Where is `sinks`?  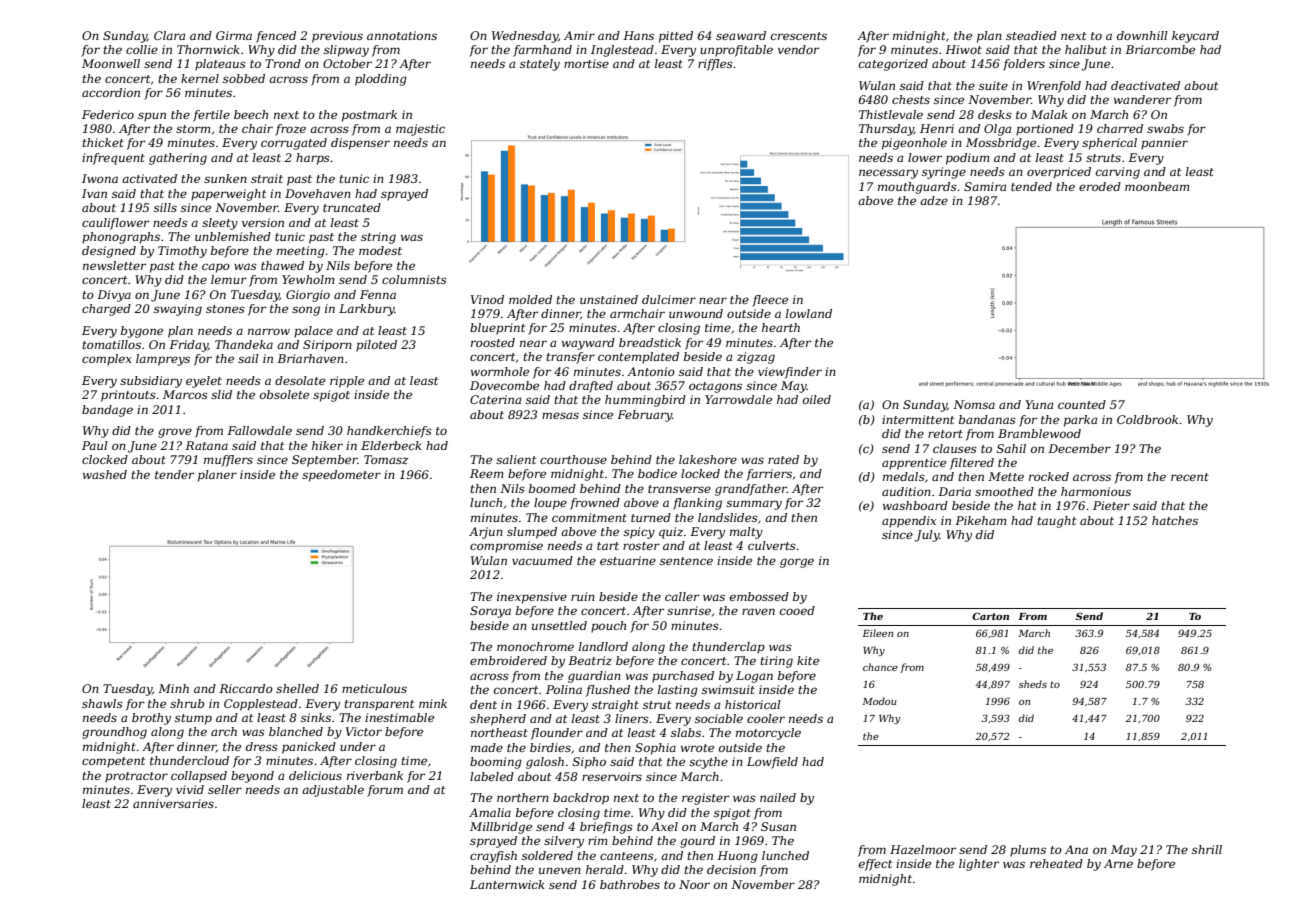
sinks is located at coordinates (316, 717).
